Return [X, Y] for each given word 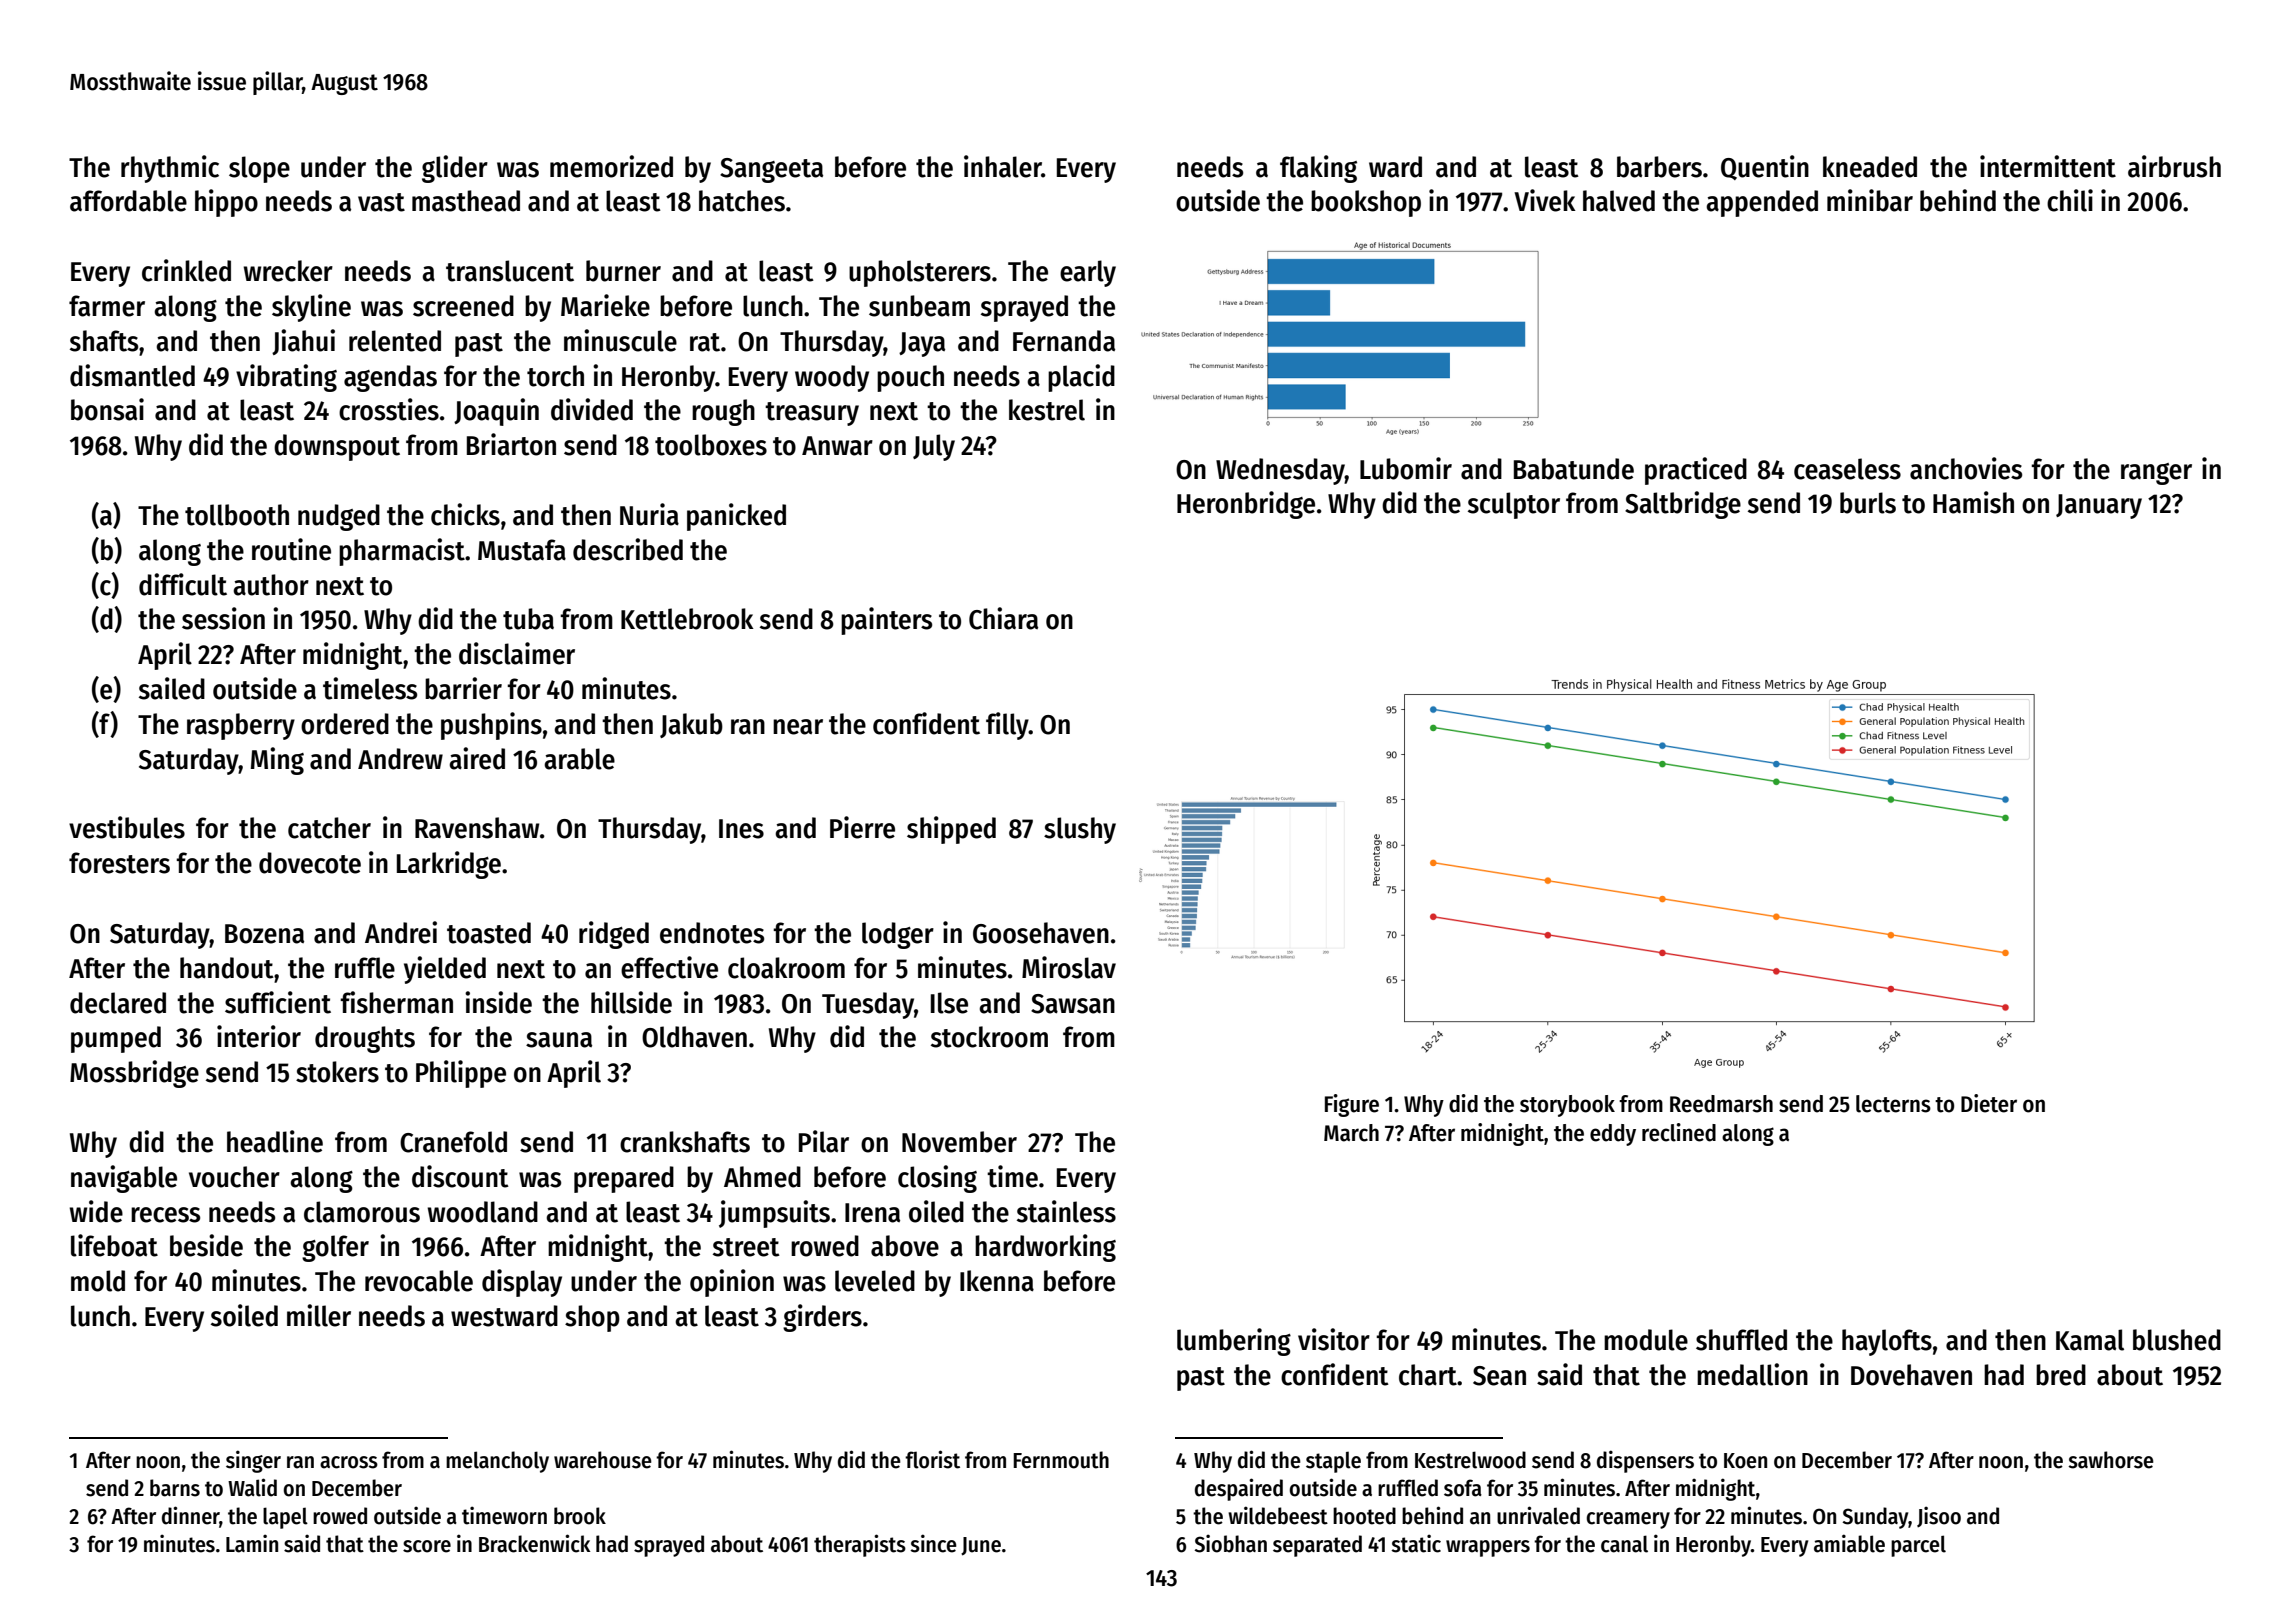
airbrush [2174, 166]
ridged [614, 935]
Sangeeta [771, 170]
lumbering [1234, 1342]
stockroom [989, 1037]
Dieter [1989, 1103]
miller [319, 1315]
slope [259, 169]
